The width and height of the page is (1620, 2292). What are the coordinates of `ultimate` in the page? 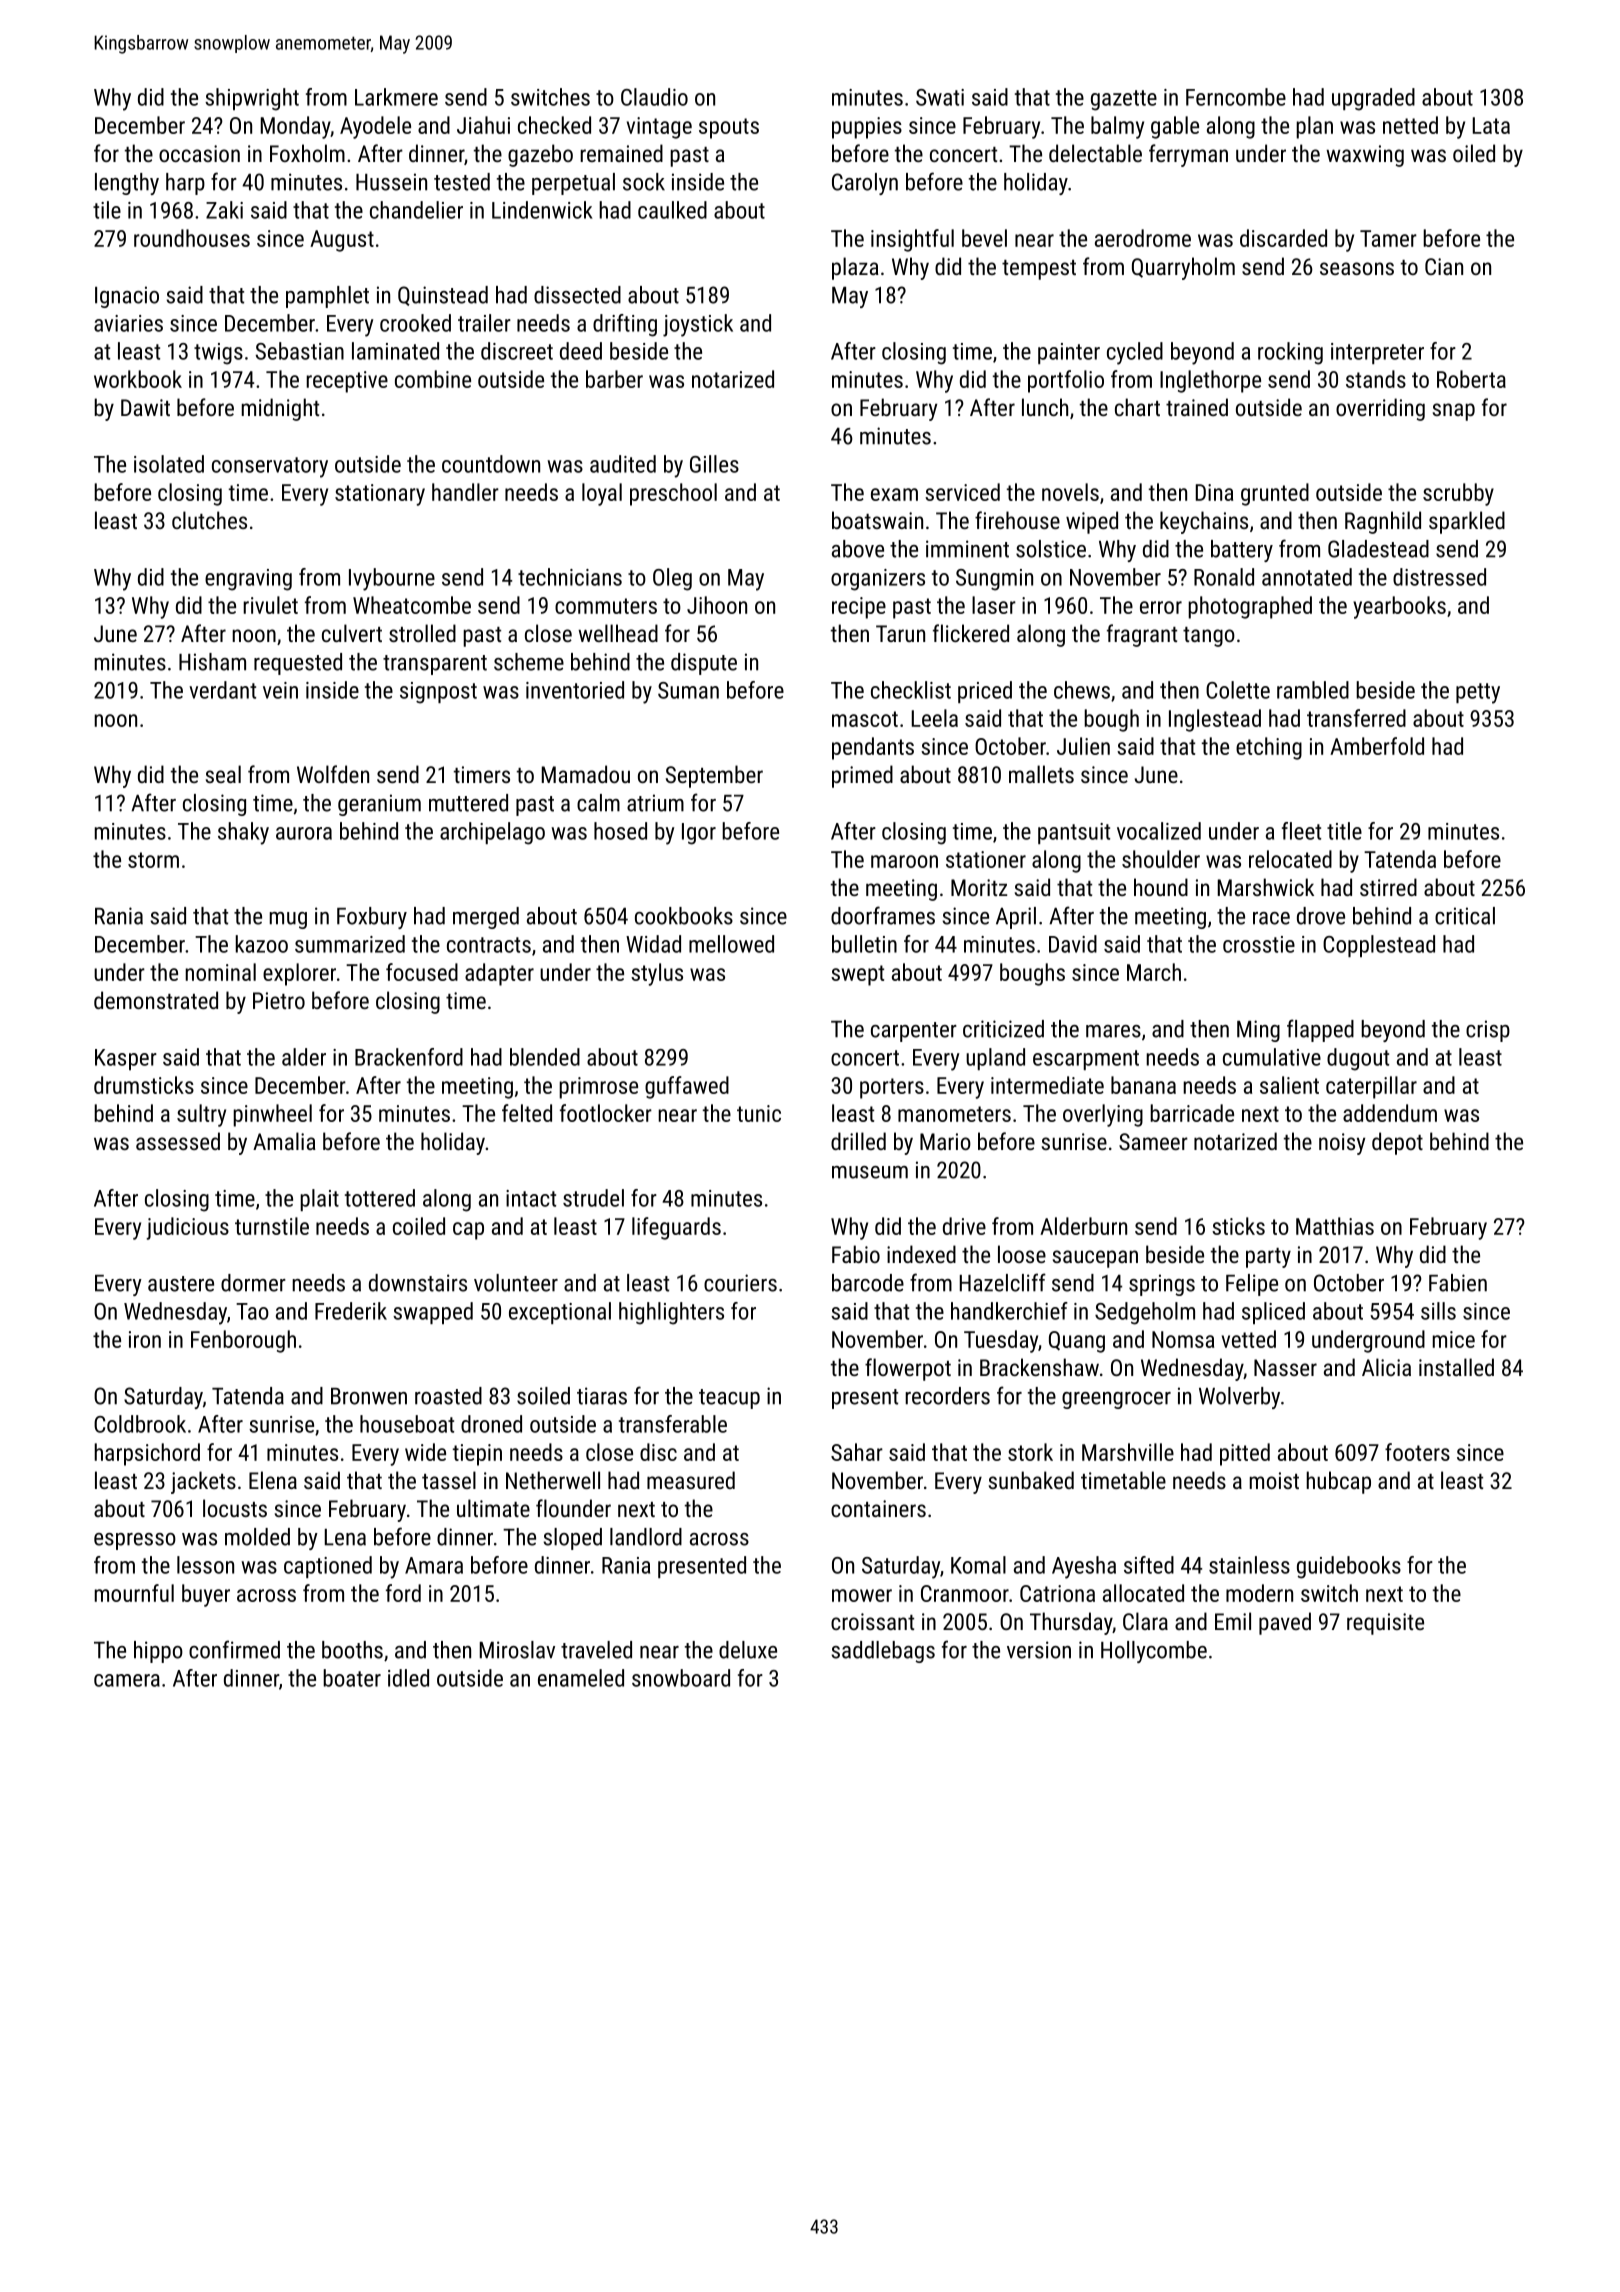 It's located at (493, 1508).
